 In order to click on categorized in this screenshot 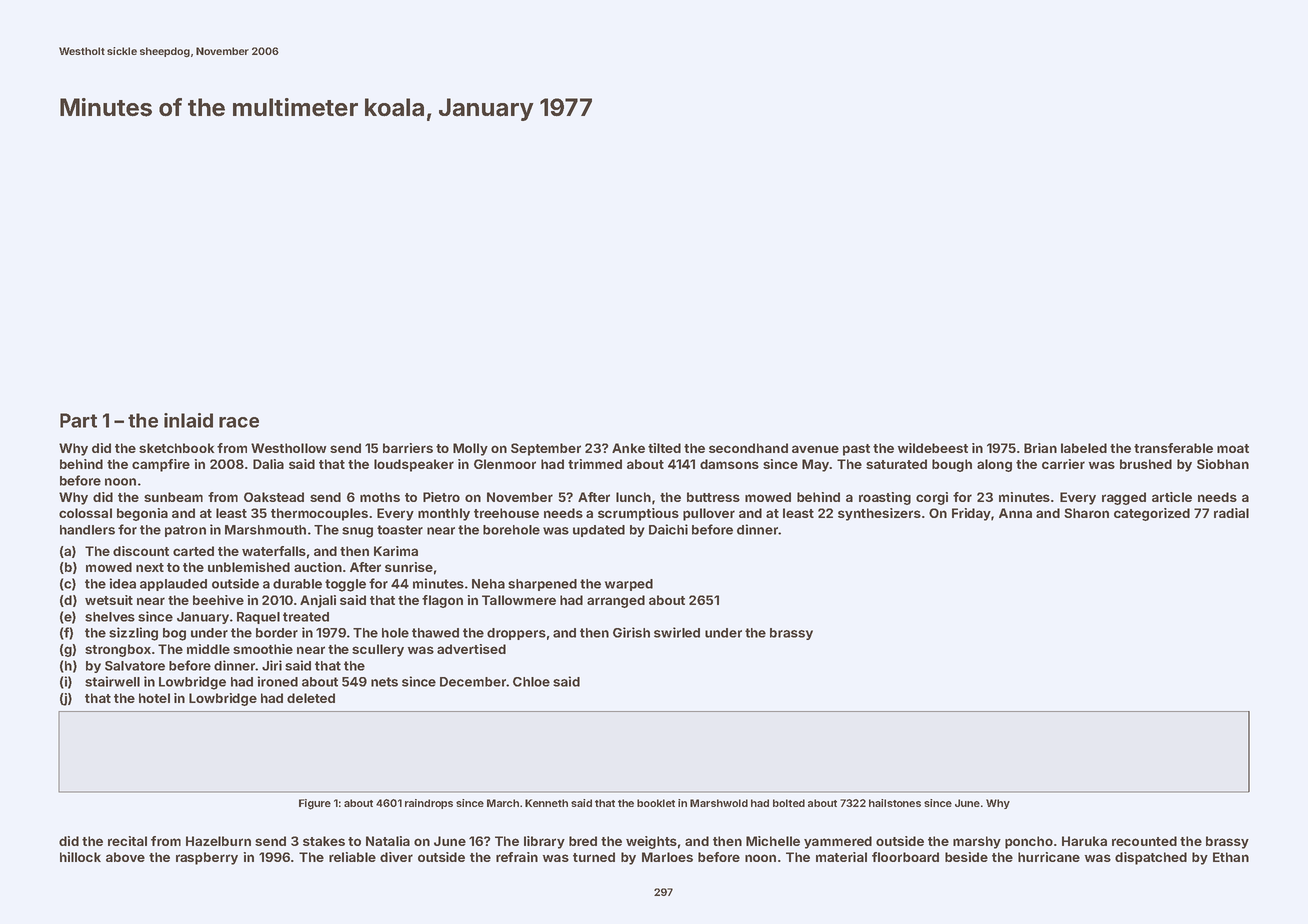, I will do `click(1152, 514)`.
